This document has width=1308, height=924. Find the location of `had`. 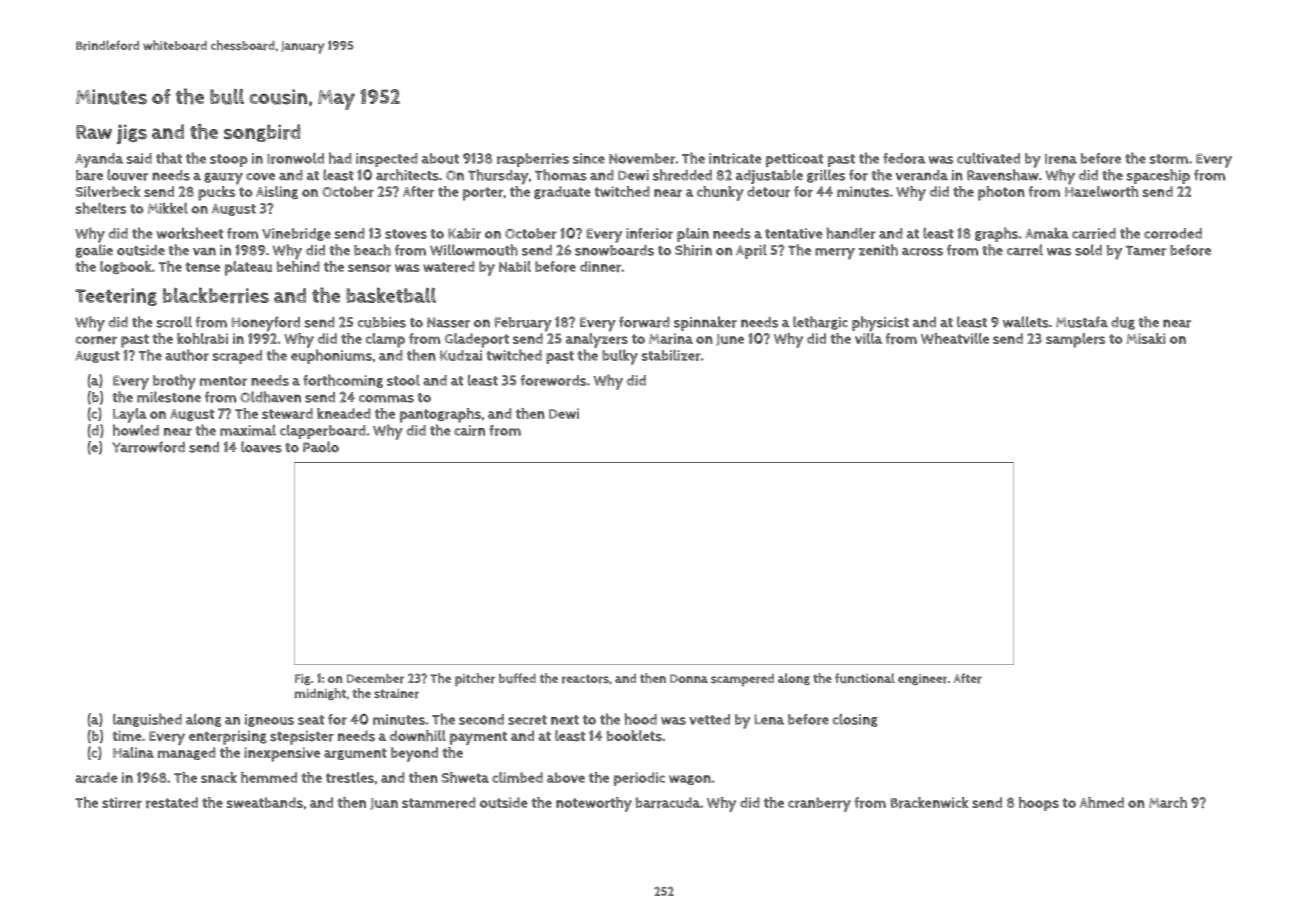

had is located at coordinates (340, 158).
